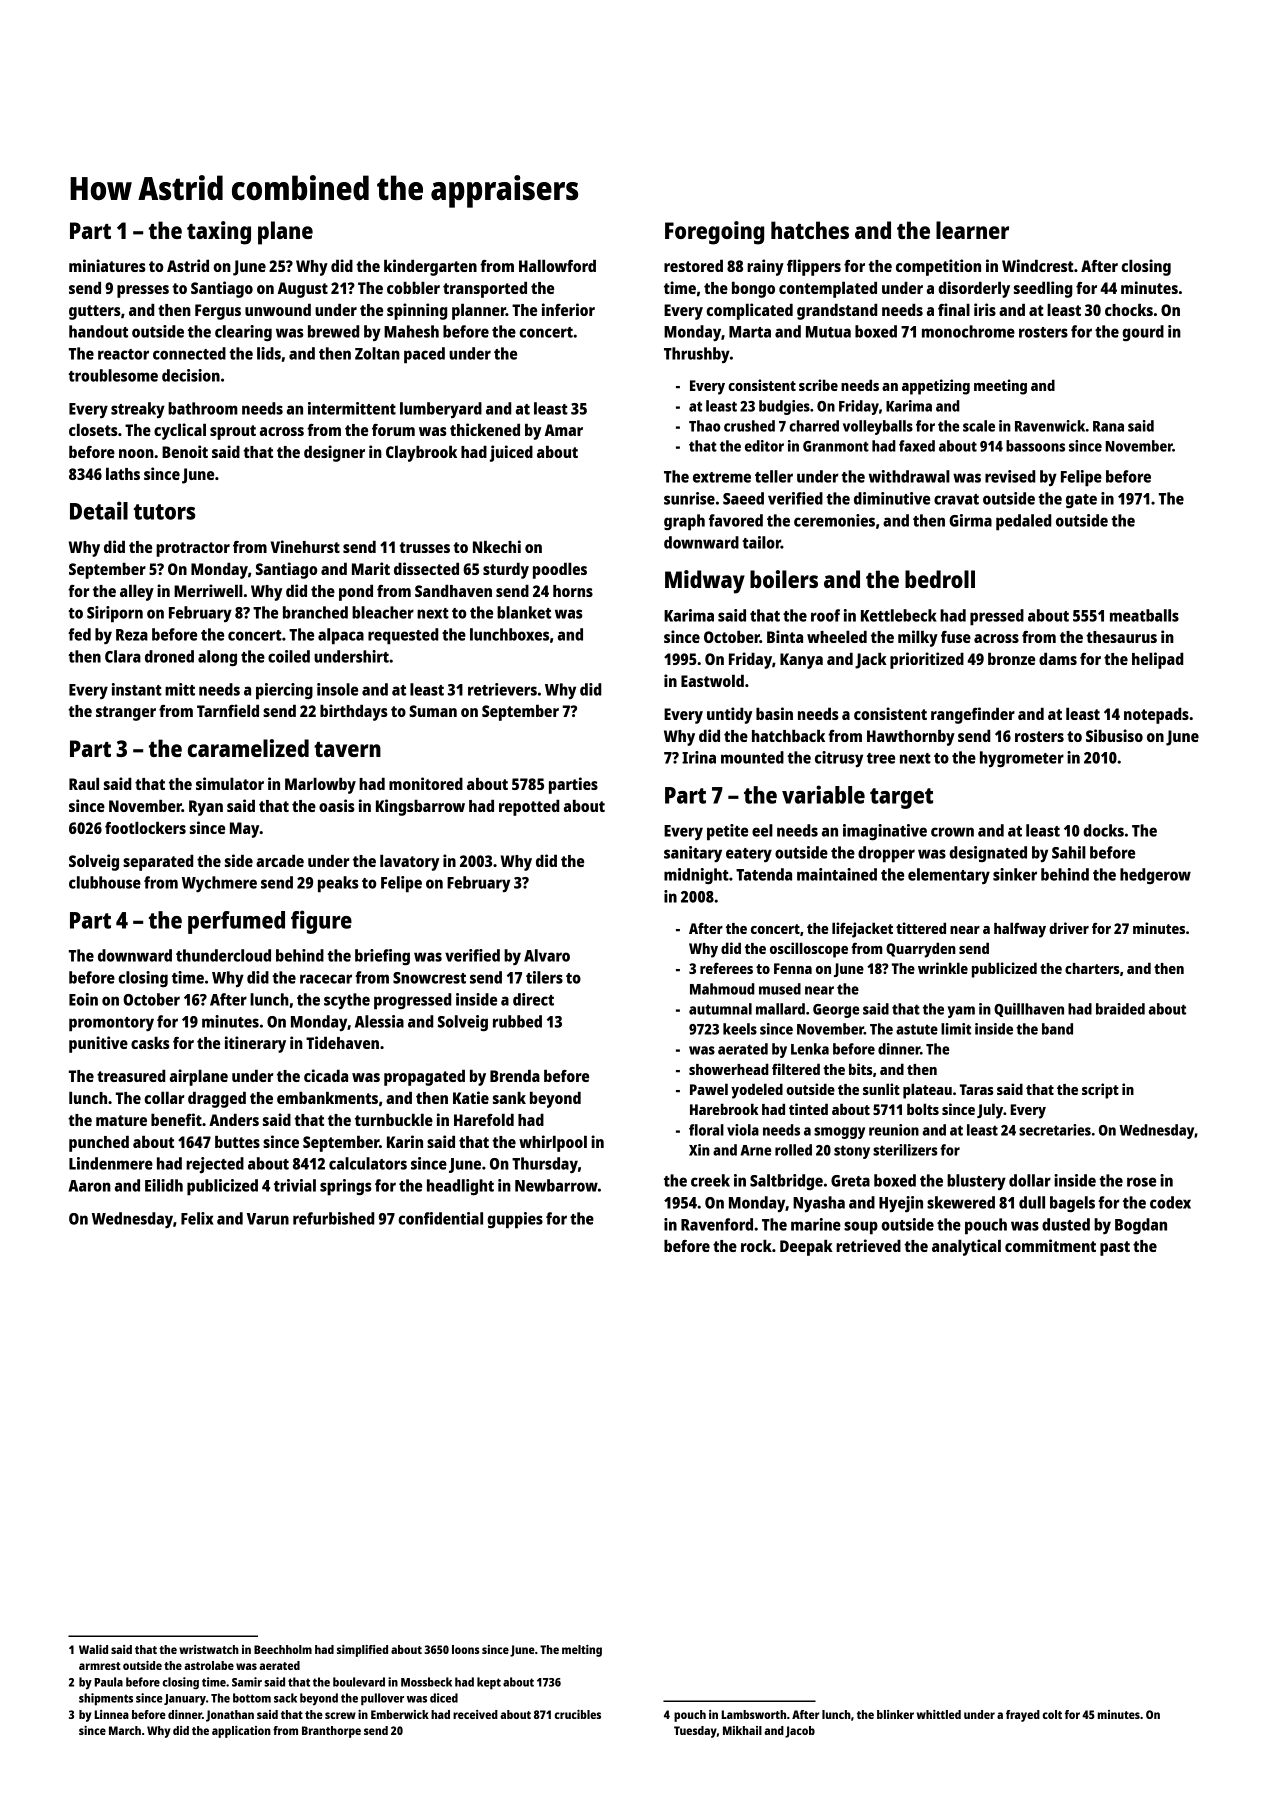 The width and height of the screenshot is (1269, 1794). I want to click on March, so click(125, 1730).
